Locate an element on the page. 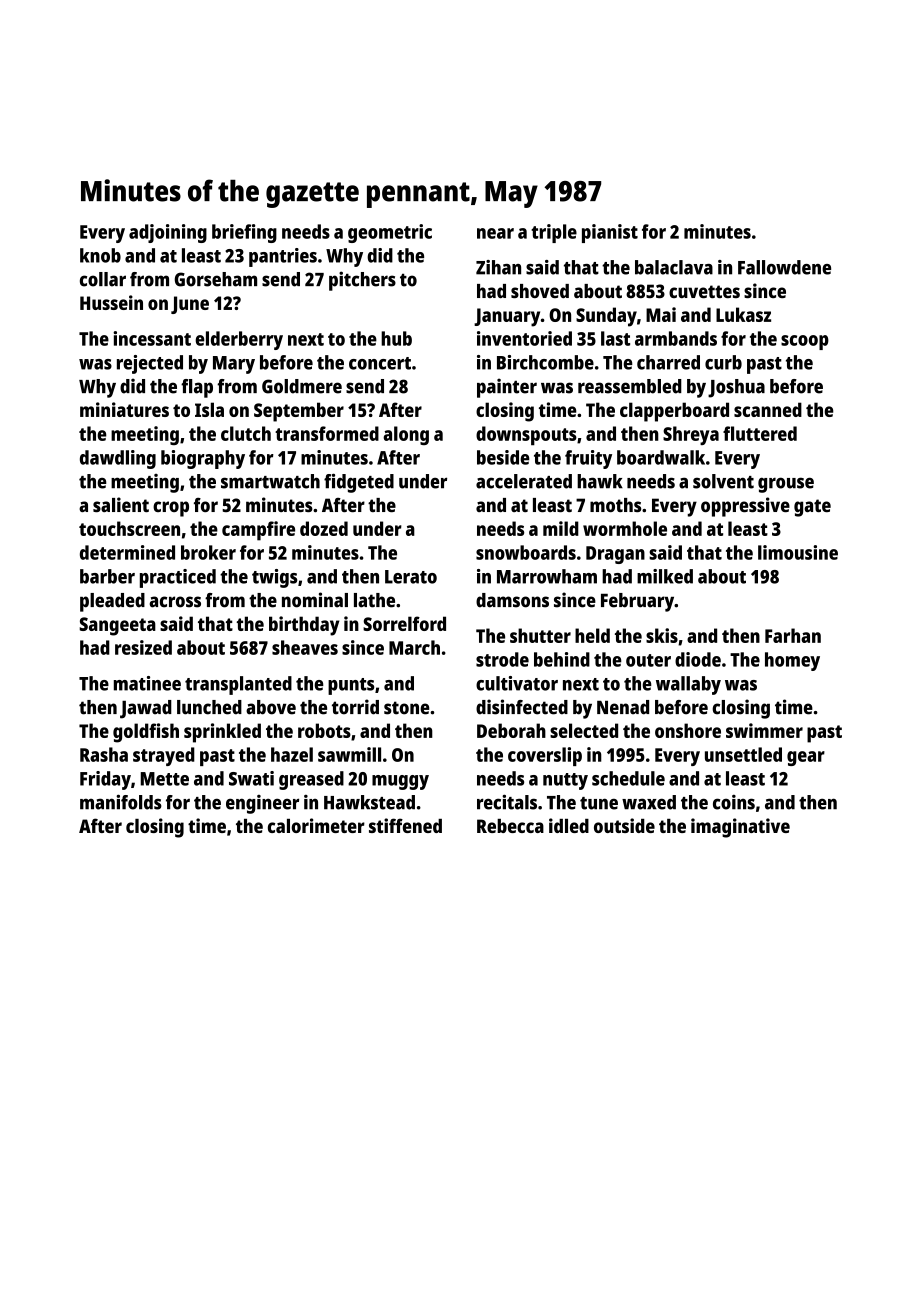  pianist is located at coordinates (610, 233).
